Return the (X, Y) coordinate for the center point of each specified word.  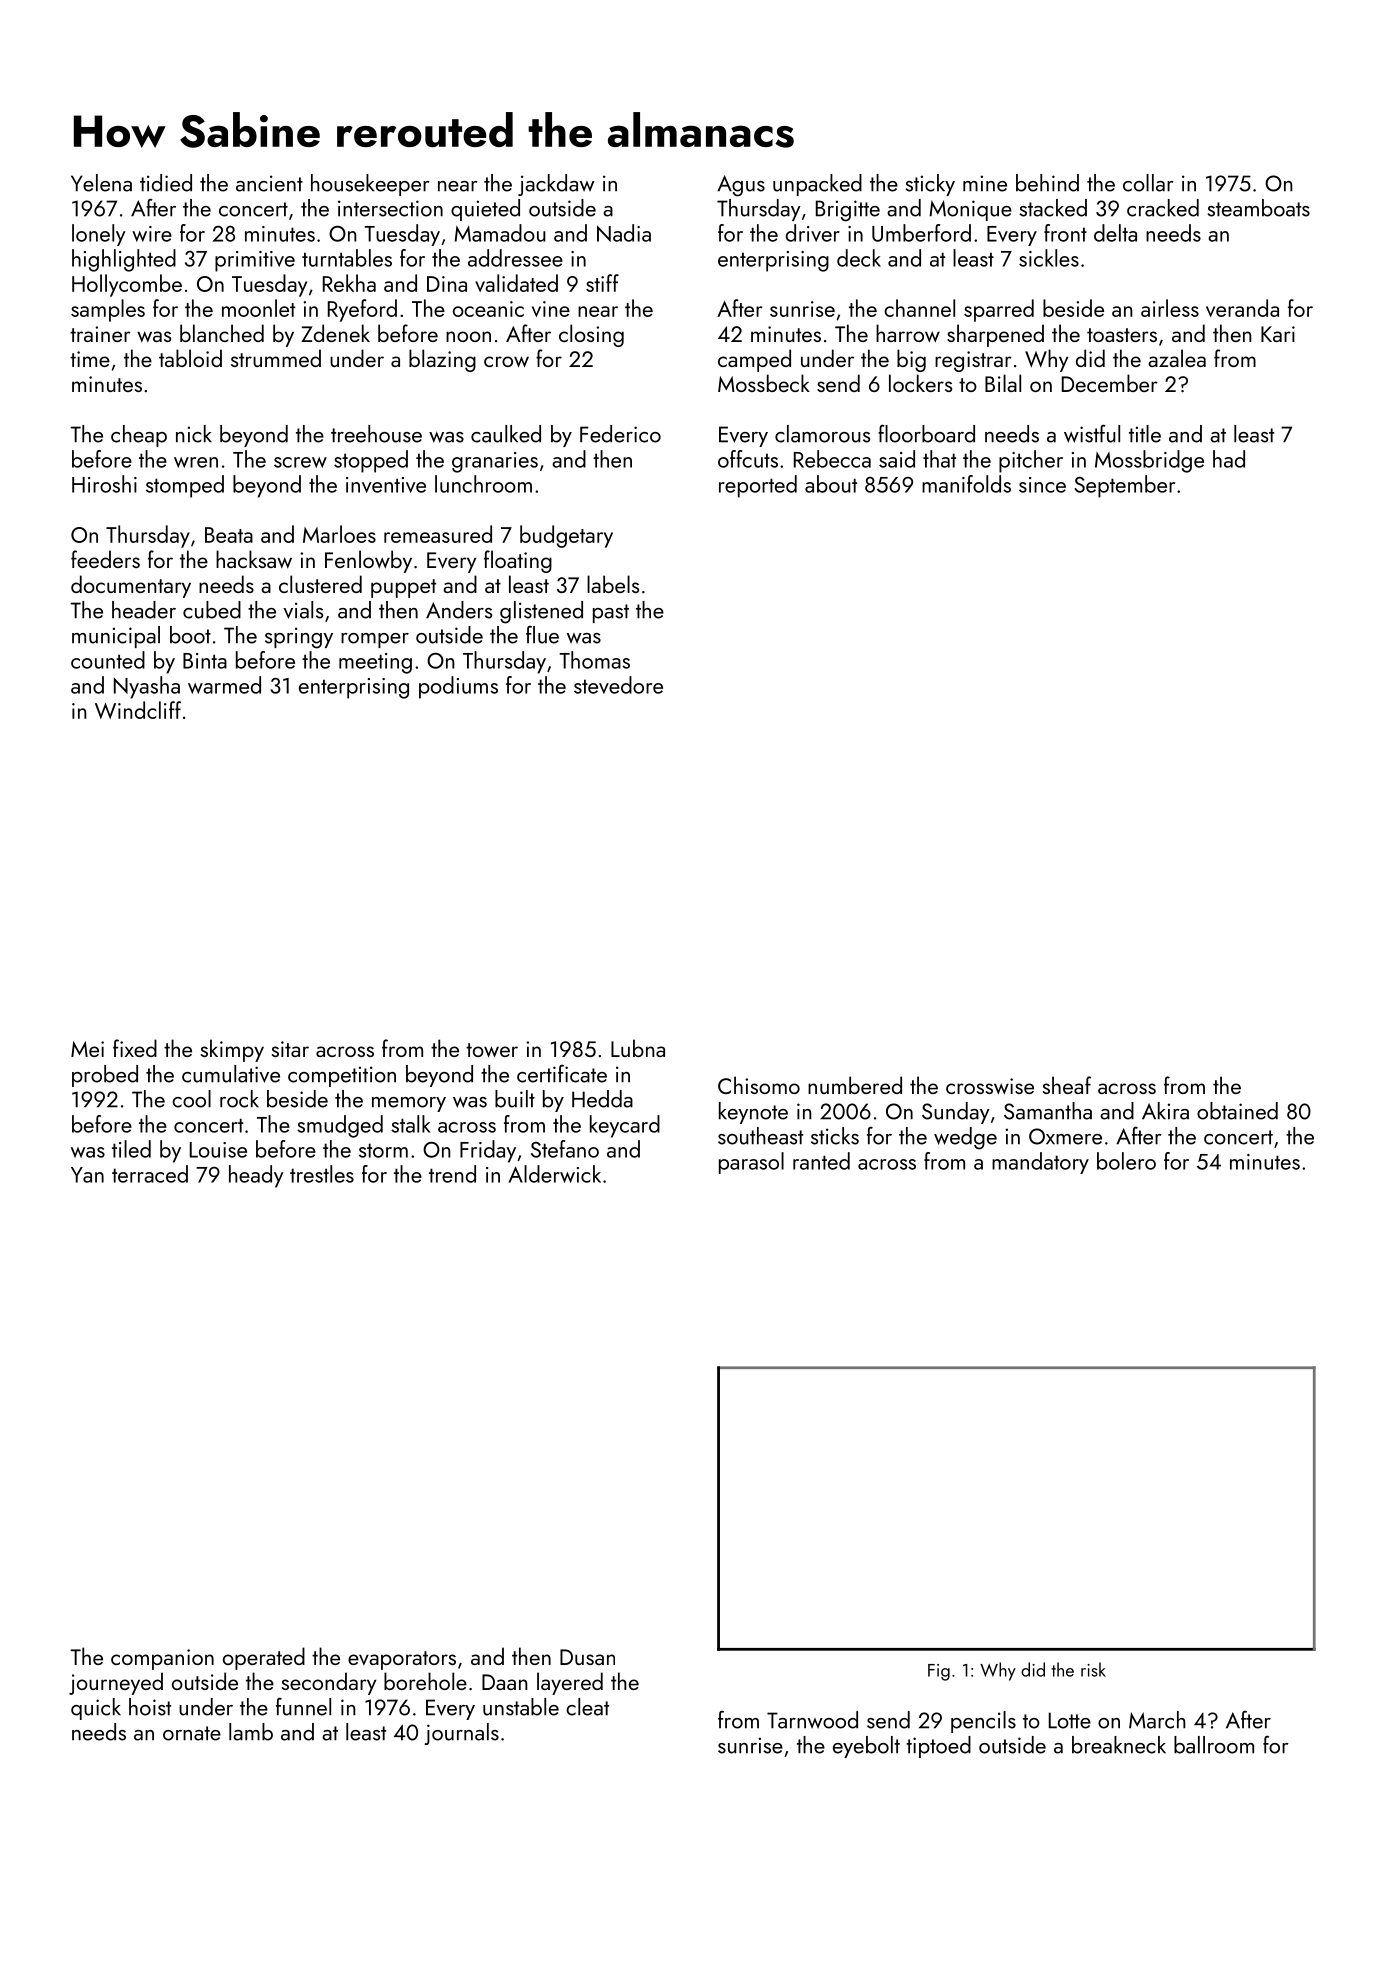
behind (1047, 183)
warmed (224, 685)
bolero (1126, 1161)
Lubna (638, 1048)
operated (264, 1658)
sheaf (1067, 1085)
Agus (741, 186)
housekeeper (370, 185)
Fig (939, 1672)
